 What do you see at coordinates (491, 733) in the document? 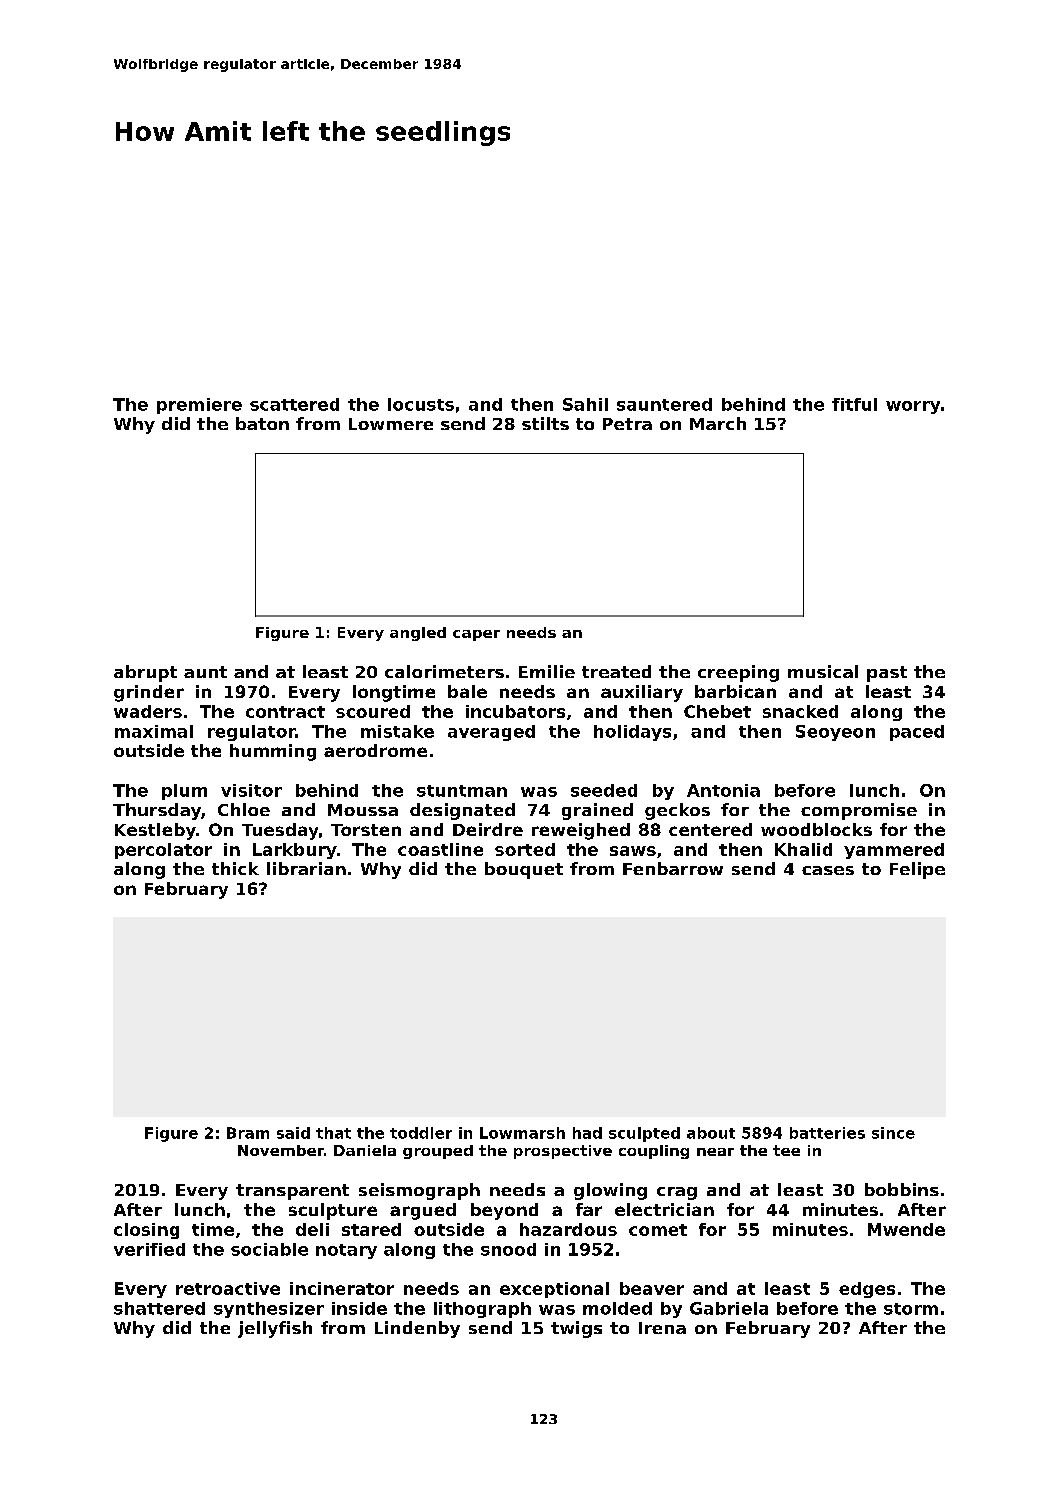
I see `averaged` at bounding box center [491, 733].
